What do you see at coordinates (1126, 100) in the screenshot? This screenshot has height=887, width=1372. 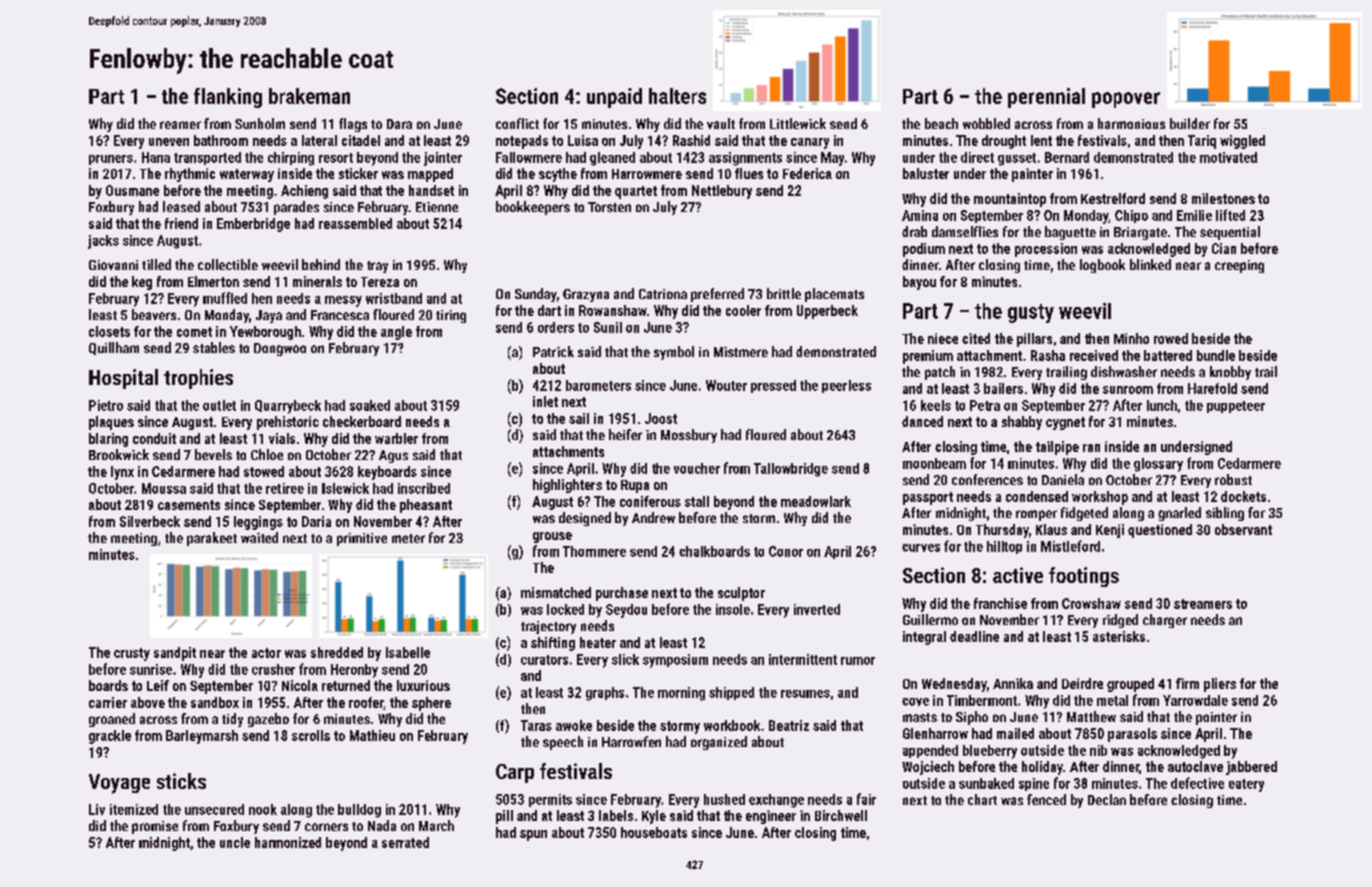 I see `popover` at bounding box center [1126, 100].
